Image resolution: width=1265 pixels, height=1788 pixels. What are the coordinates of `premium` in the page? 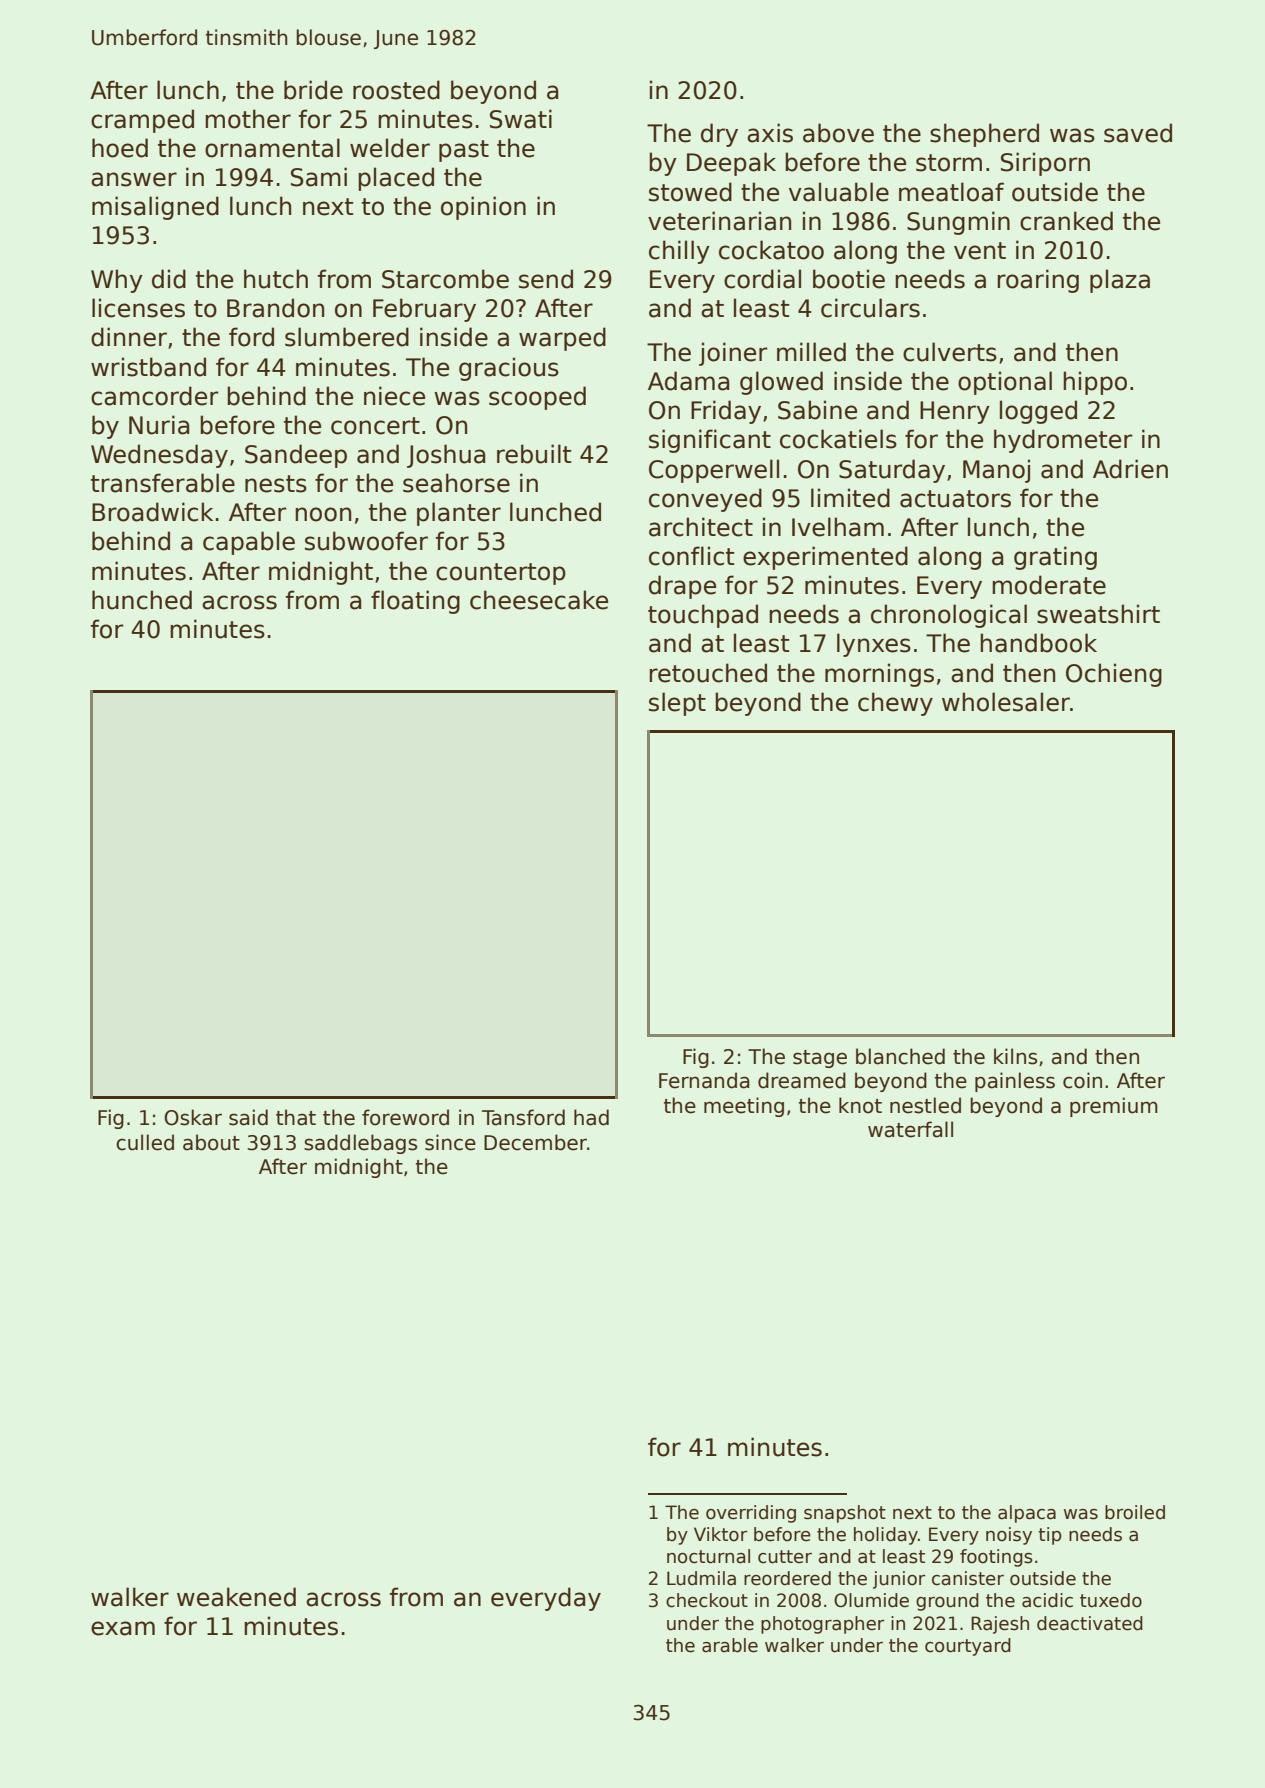 It's located at (1114, 1107).
